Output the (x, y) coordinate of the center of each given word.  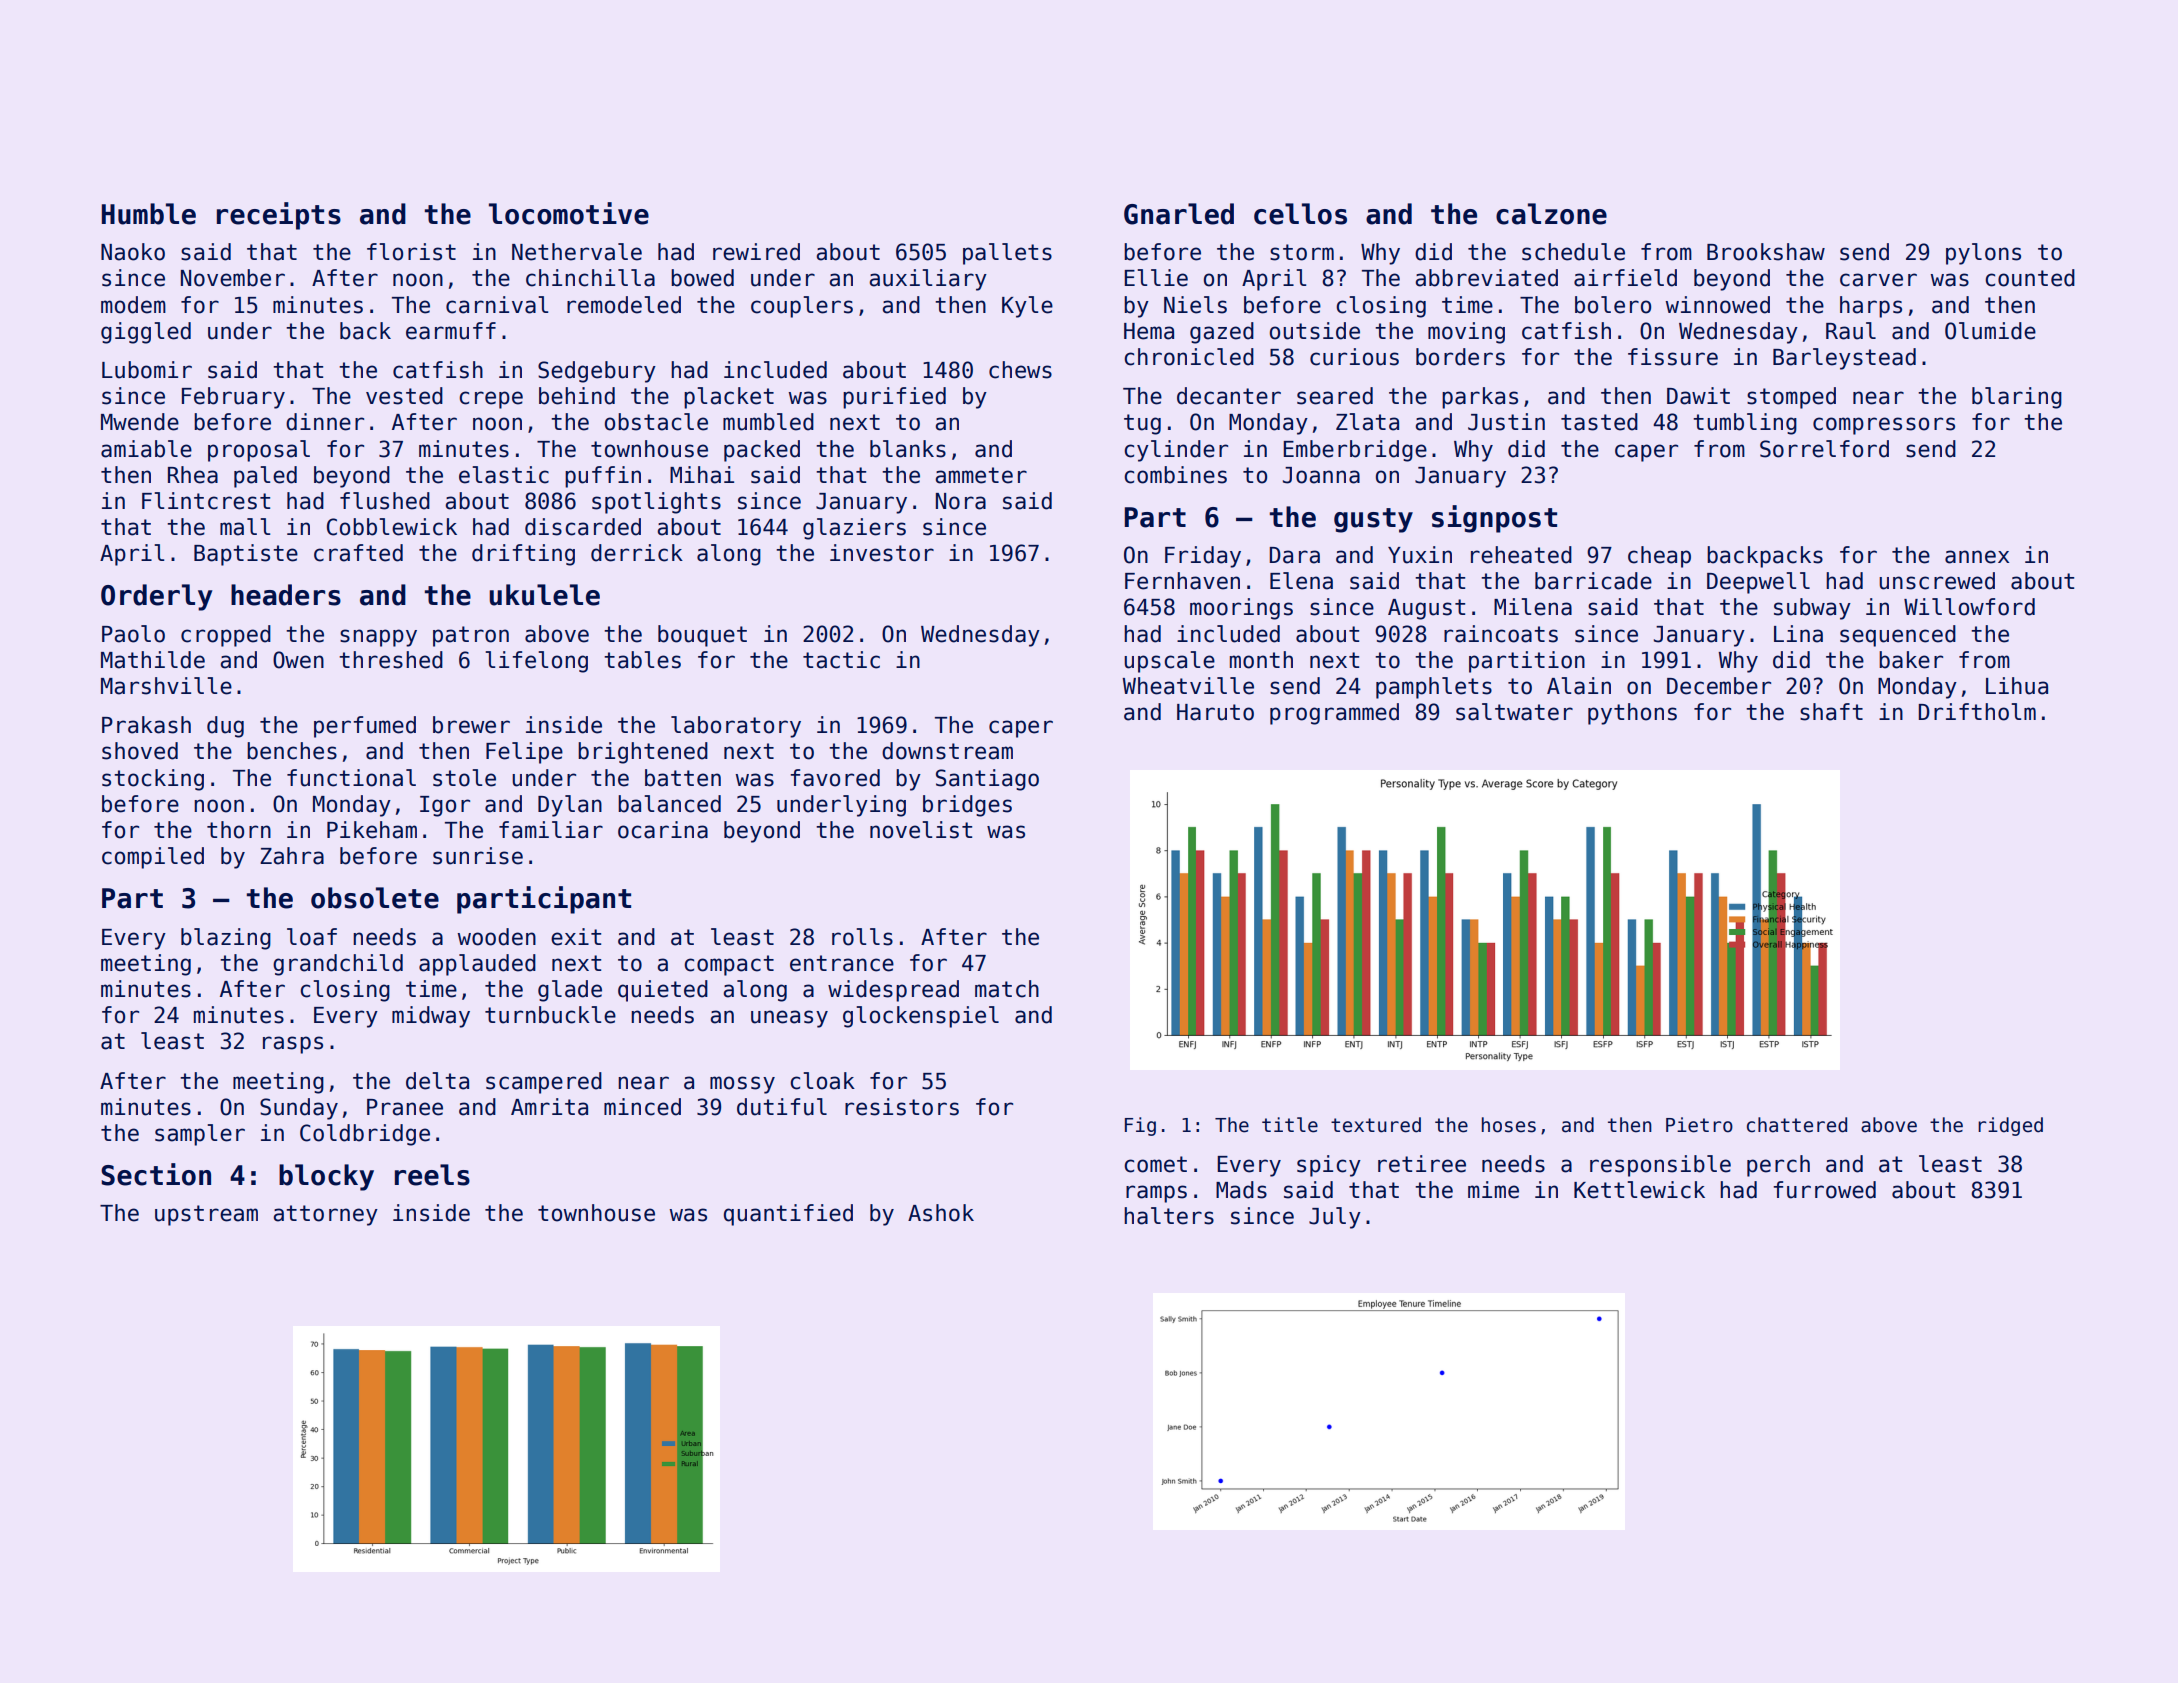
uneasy (789, 1019)
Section (156, 1174)
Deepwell (1758, 583)
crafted (358, 553)
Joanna (1321, 475)
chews (1020, 370)
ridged (2010, 1126)
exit (576, 937)
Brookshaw (1766, 252)
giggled (146, 333)
